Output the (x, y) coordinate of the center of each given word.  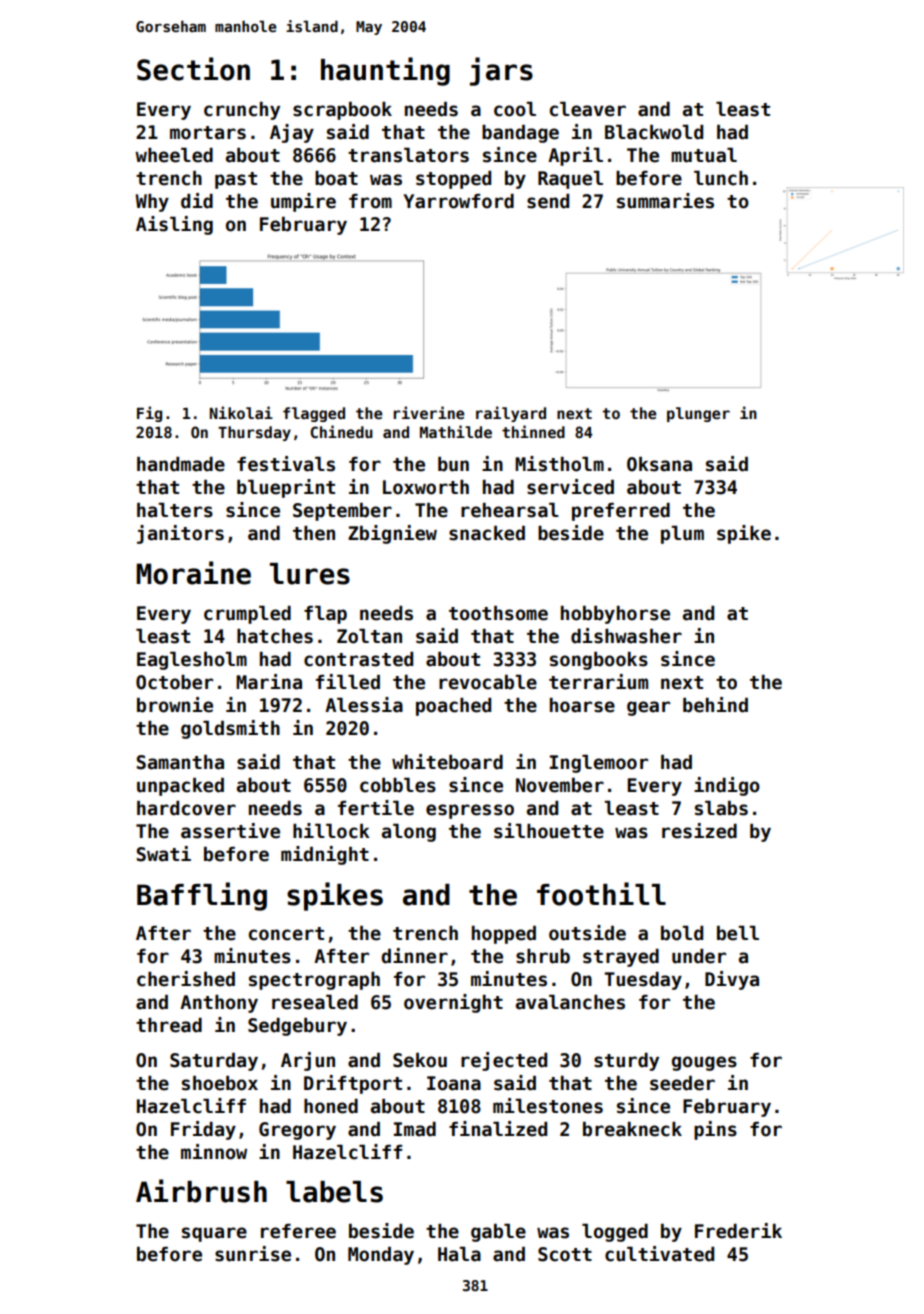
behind (715, 705)
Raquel (570, 180)
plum (682, 535)
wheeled (174, 155)
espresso (470, 811)
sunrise (253, 1254)
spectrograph (314, 981)
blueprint (286, 488)
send (548, 201)
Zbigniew (392, 534)
